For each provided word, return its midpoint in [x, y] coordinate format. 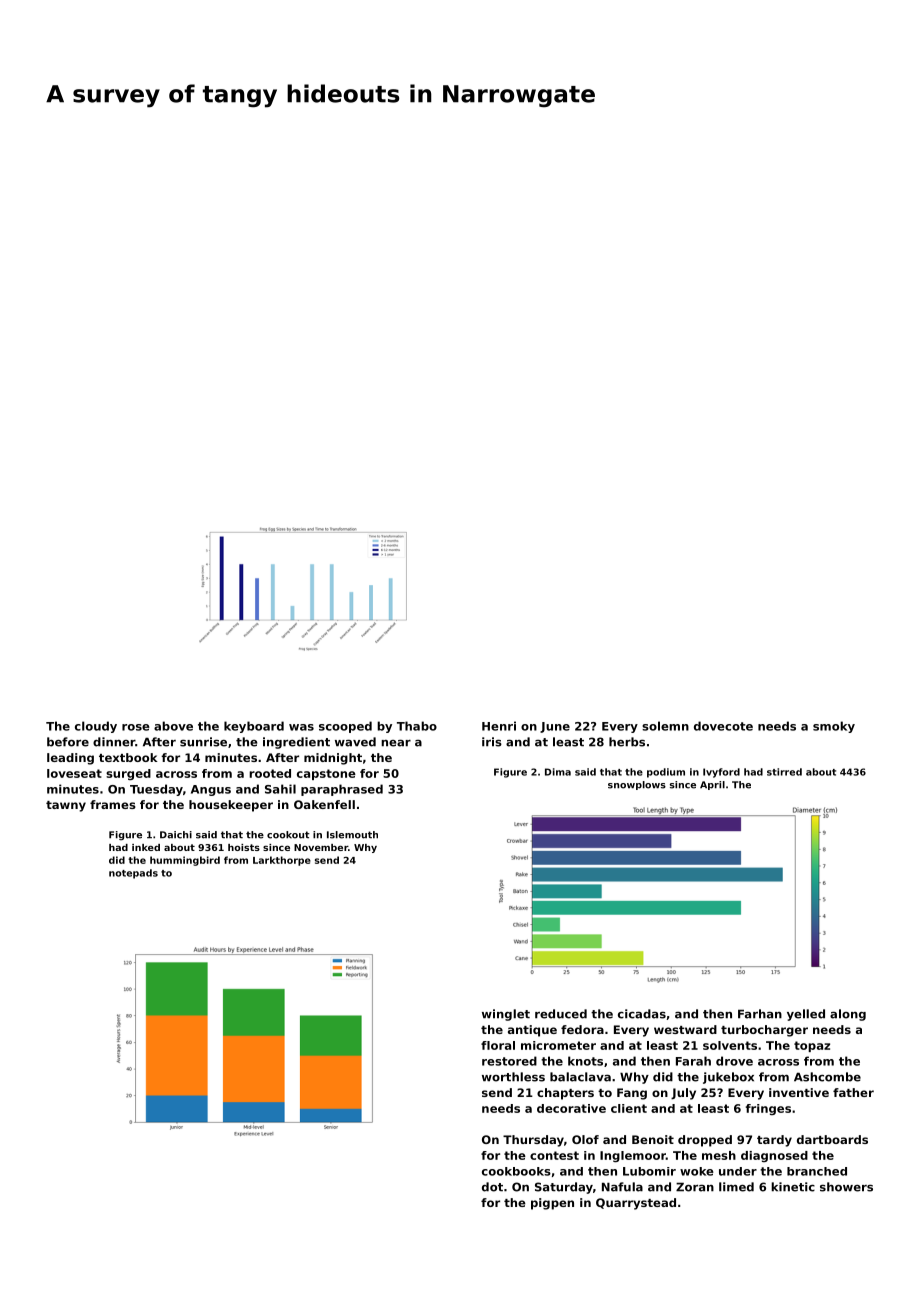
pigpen [552, 1204]
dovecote [723, 726]
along [848, 1015]
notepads [133, 874]
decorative [571, 1108]
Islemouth [352, 835]
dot [492, 1187]
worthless [513, 1077]
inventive [799, 1092]
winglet [506, 1015]
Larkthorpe [282, 861]
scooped [345, 727]
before [68, 742]
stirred [784, 772]
